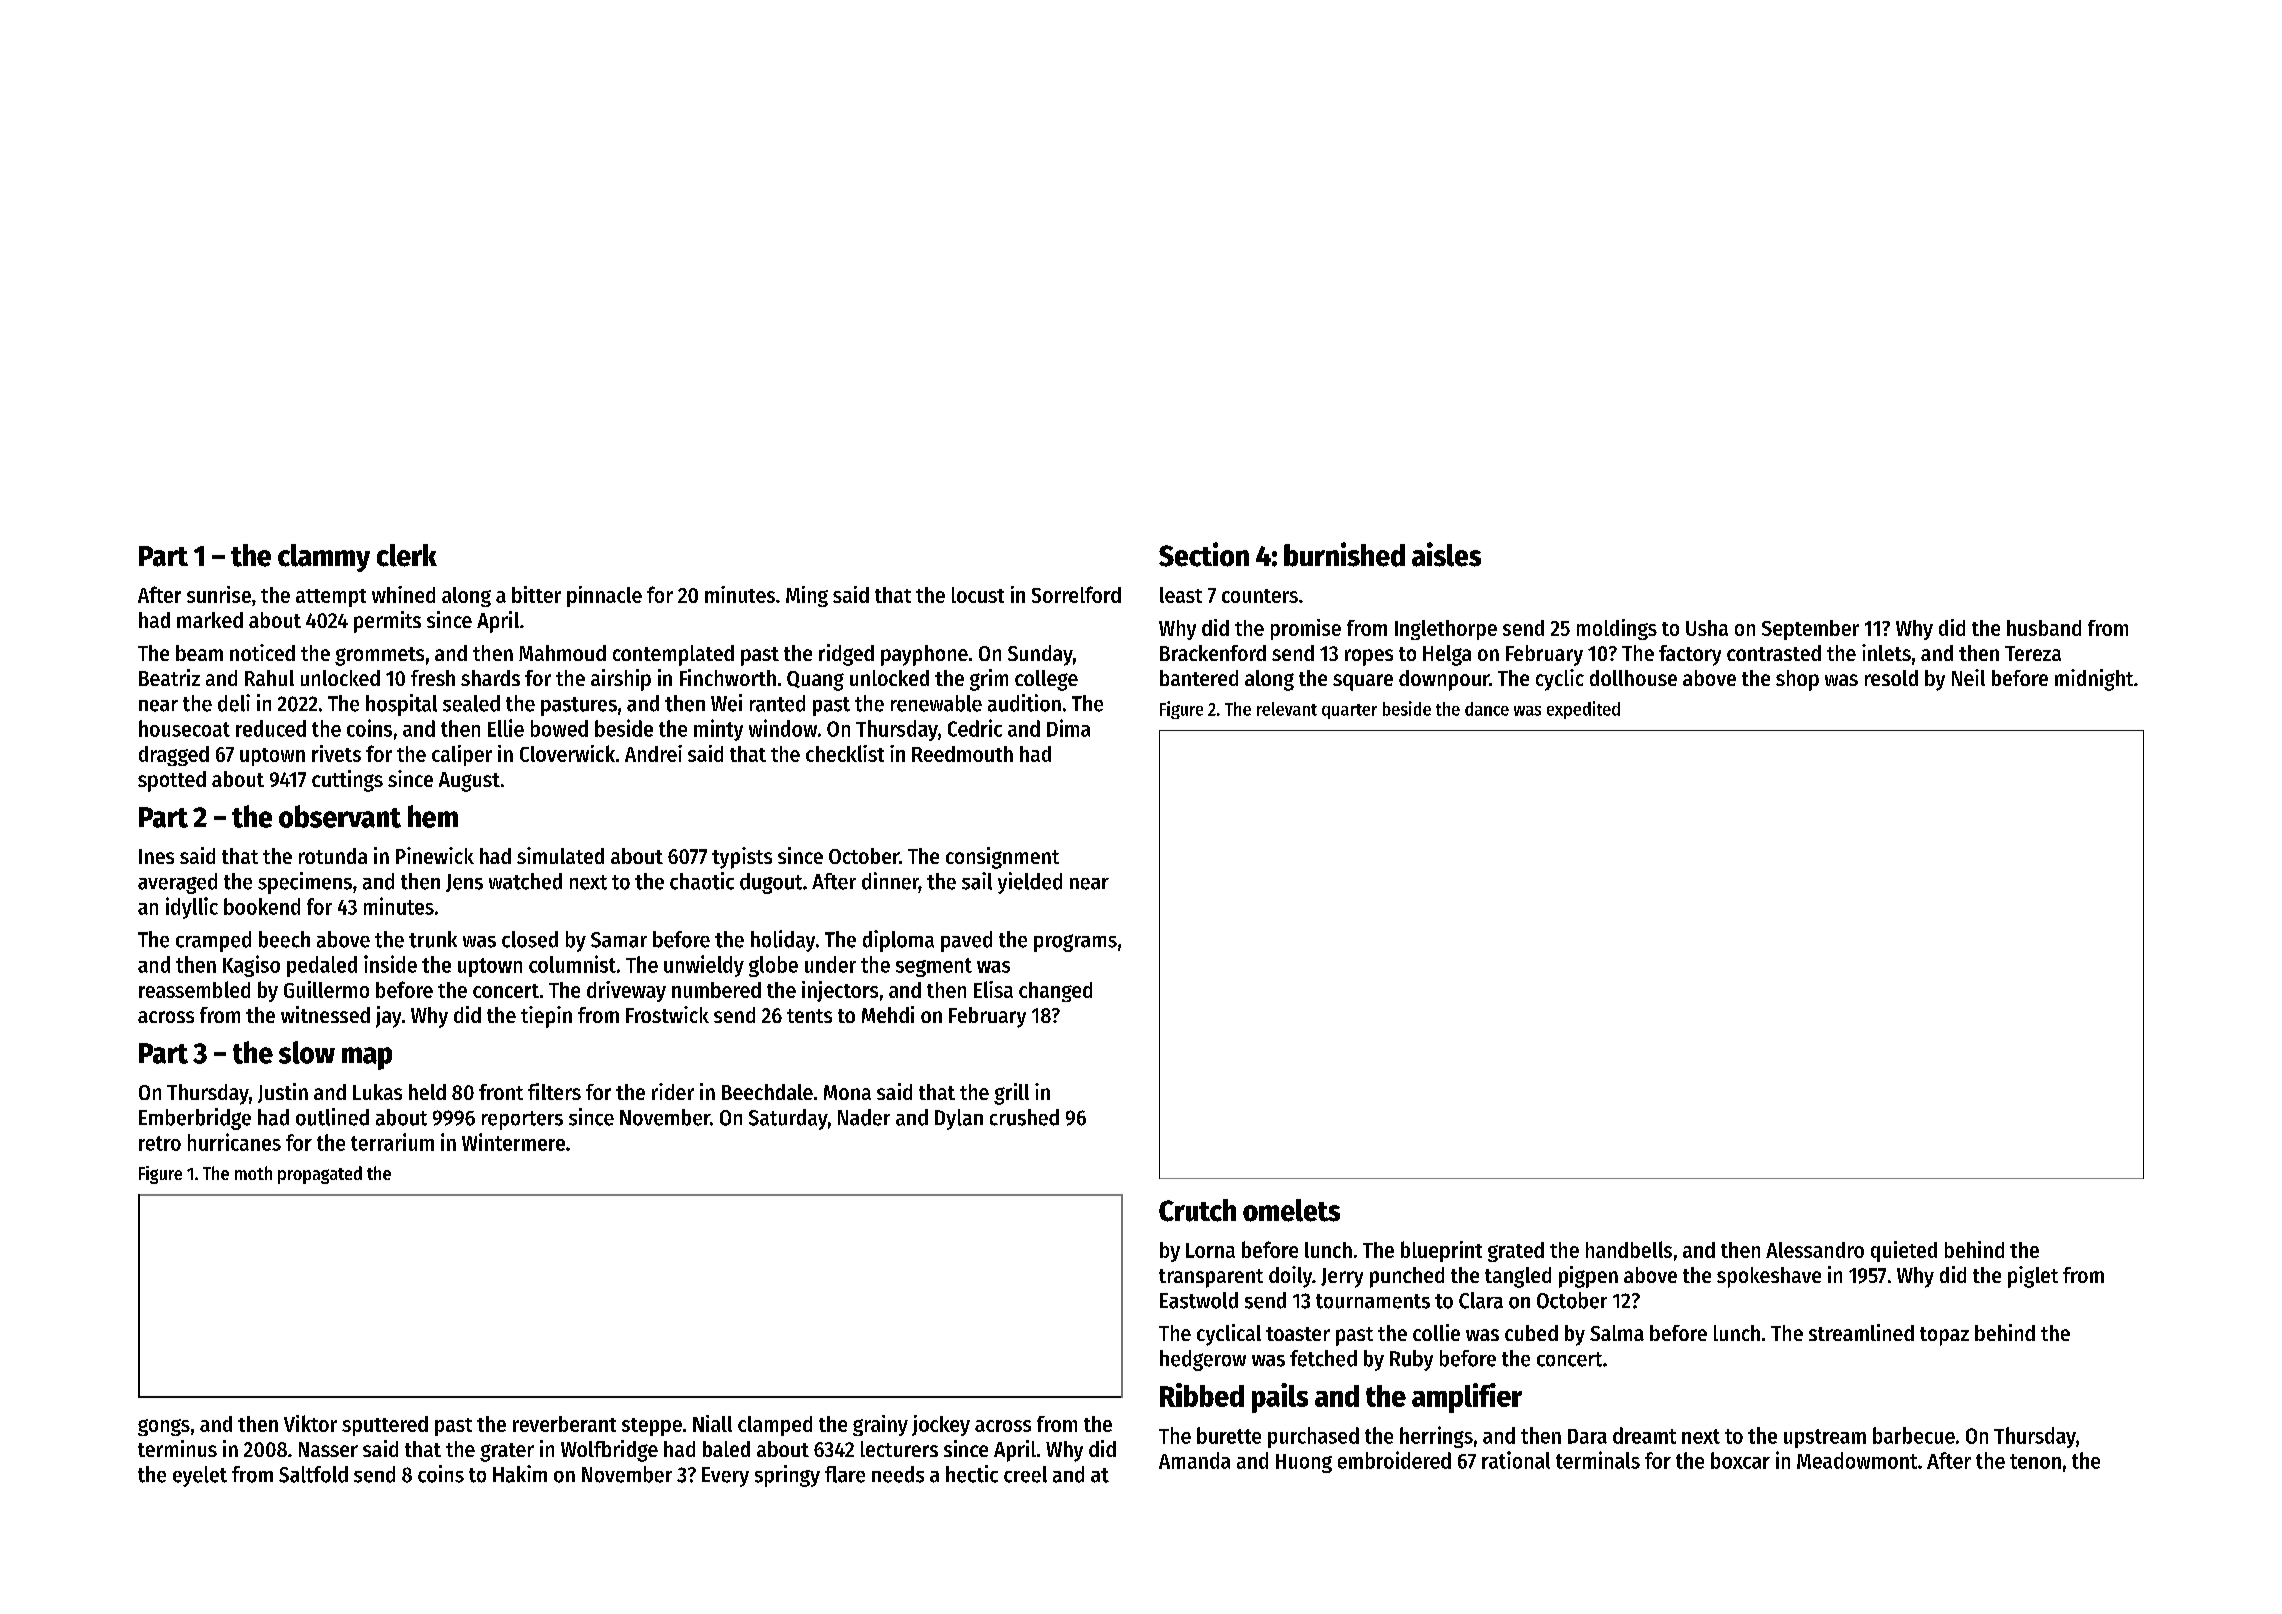 The image size is (2282, 1614). I want to click on boxcar, so click(1740, 1460).
